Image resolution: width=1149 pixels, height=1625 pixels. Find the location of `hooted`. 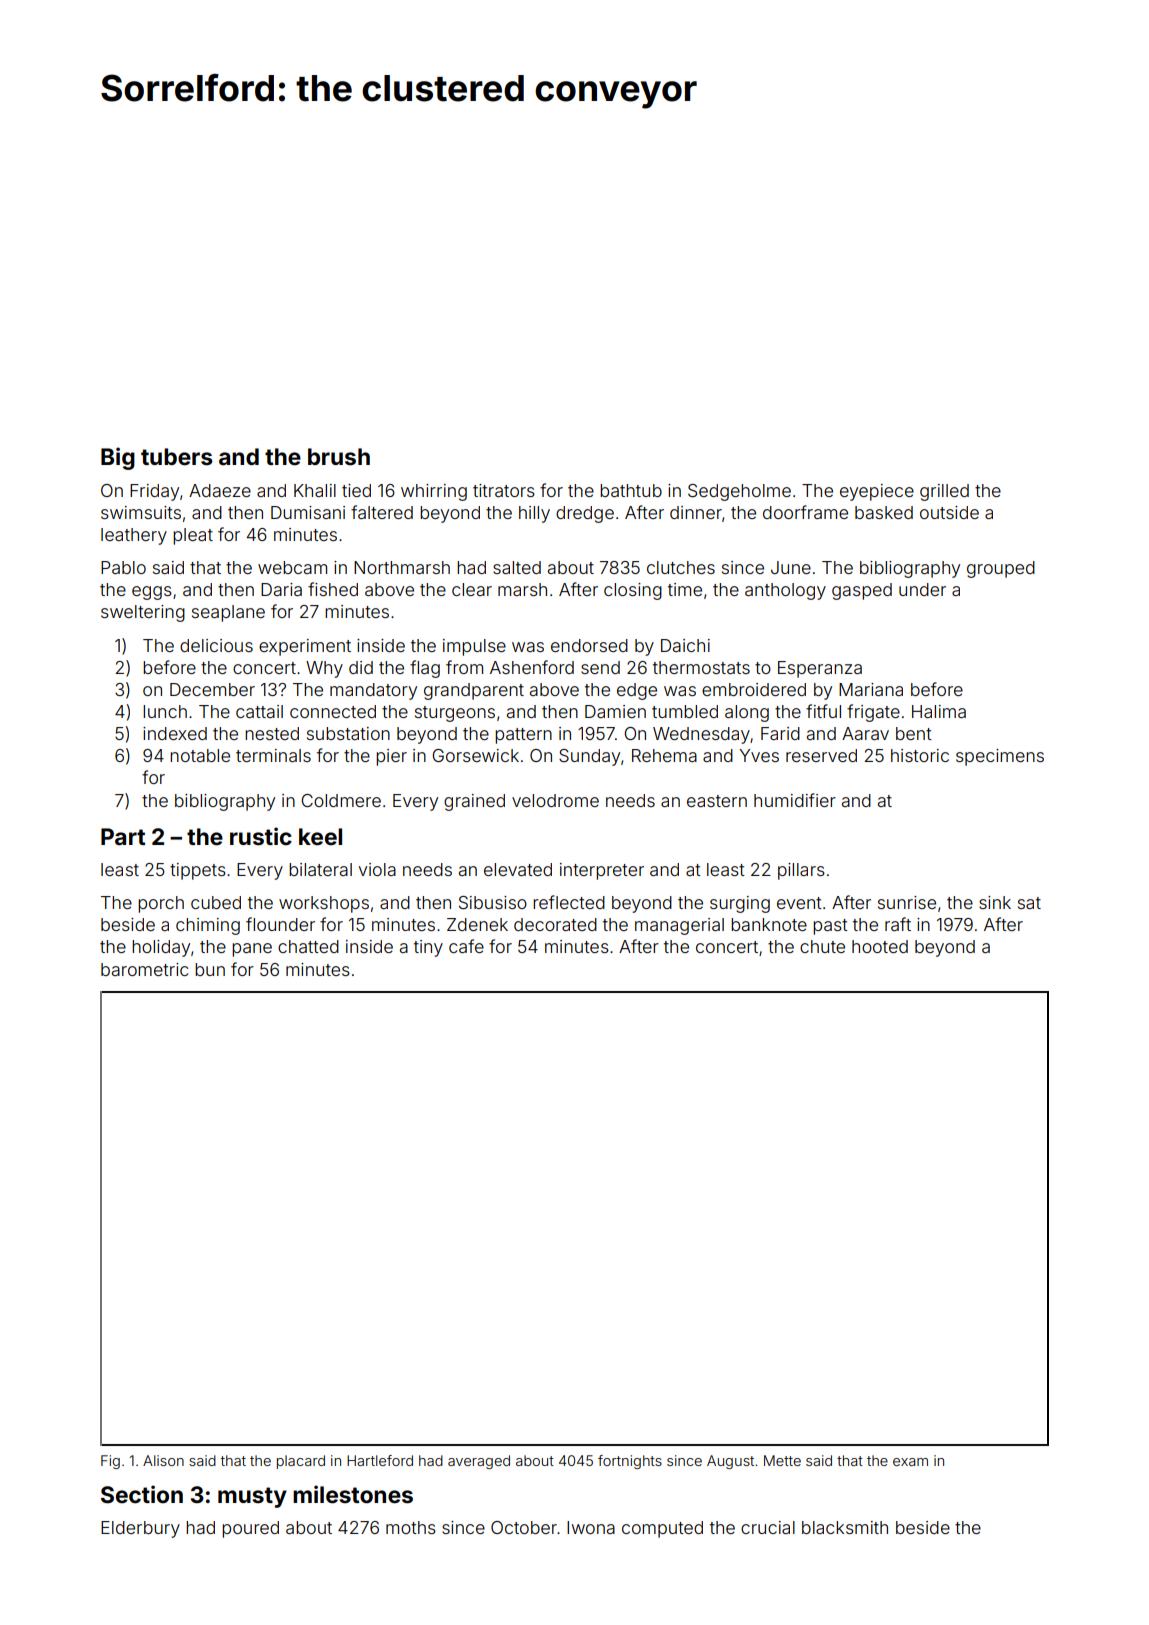

hooted is located at coordinates (880, 946).
